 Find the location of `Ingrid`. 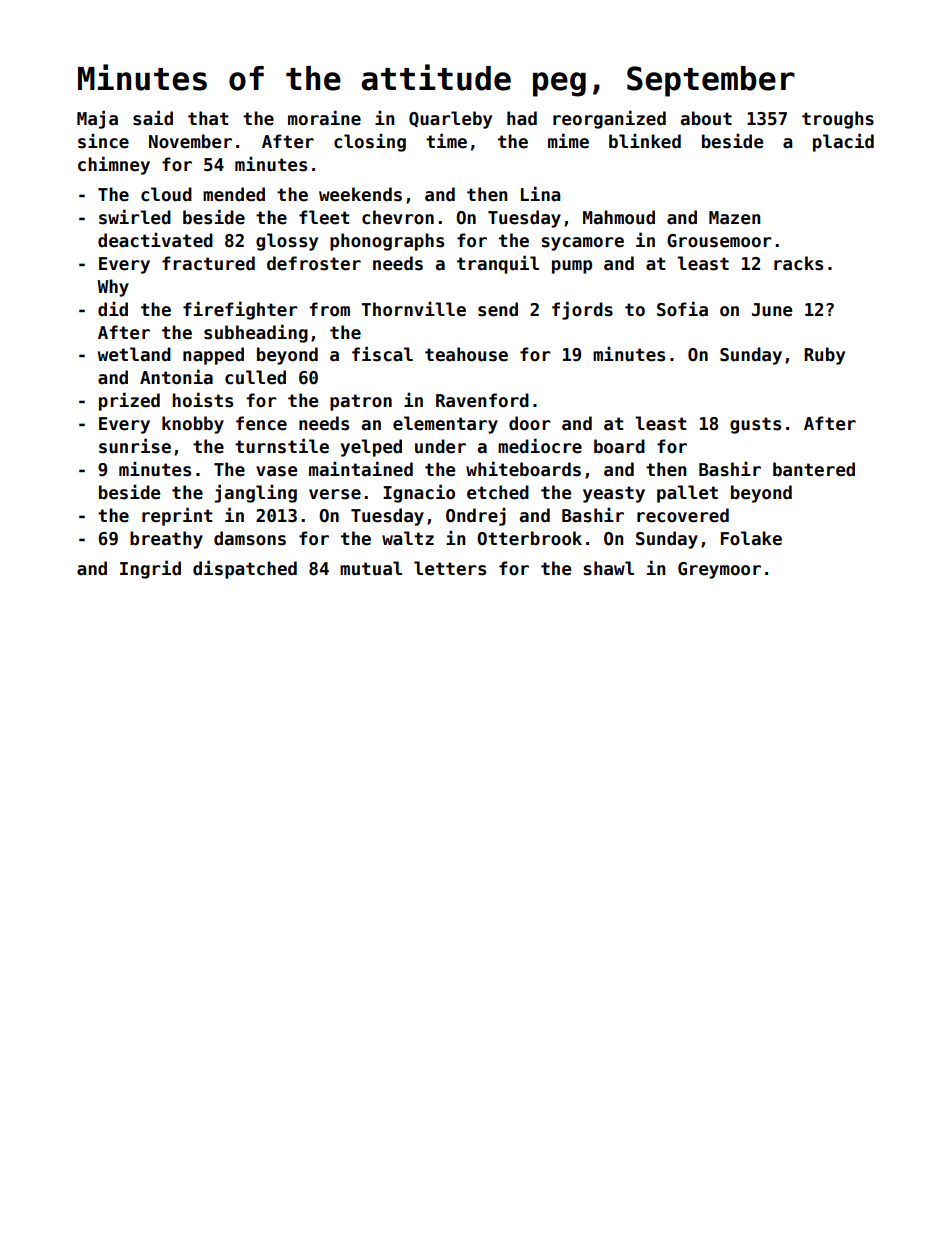

Ingrid is located at coordinates (150, 569).
